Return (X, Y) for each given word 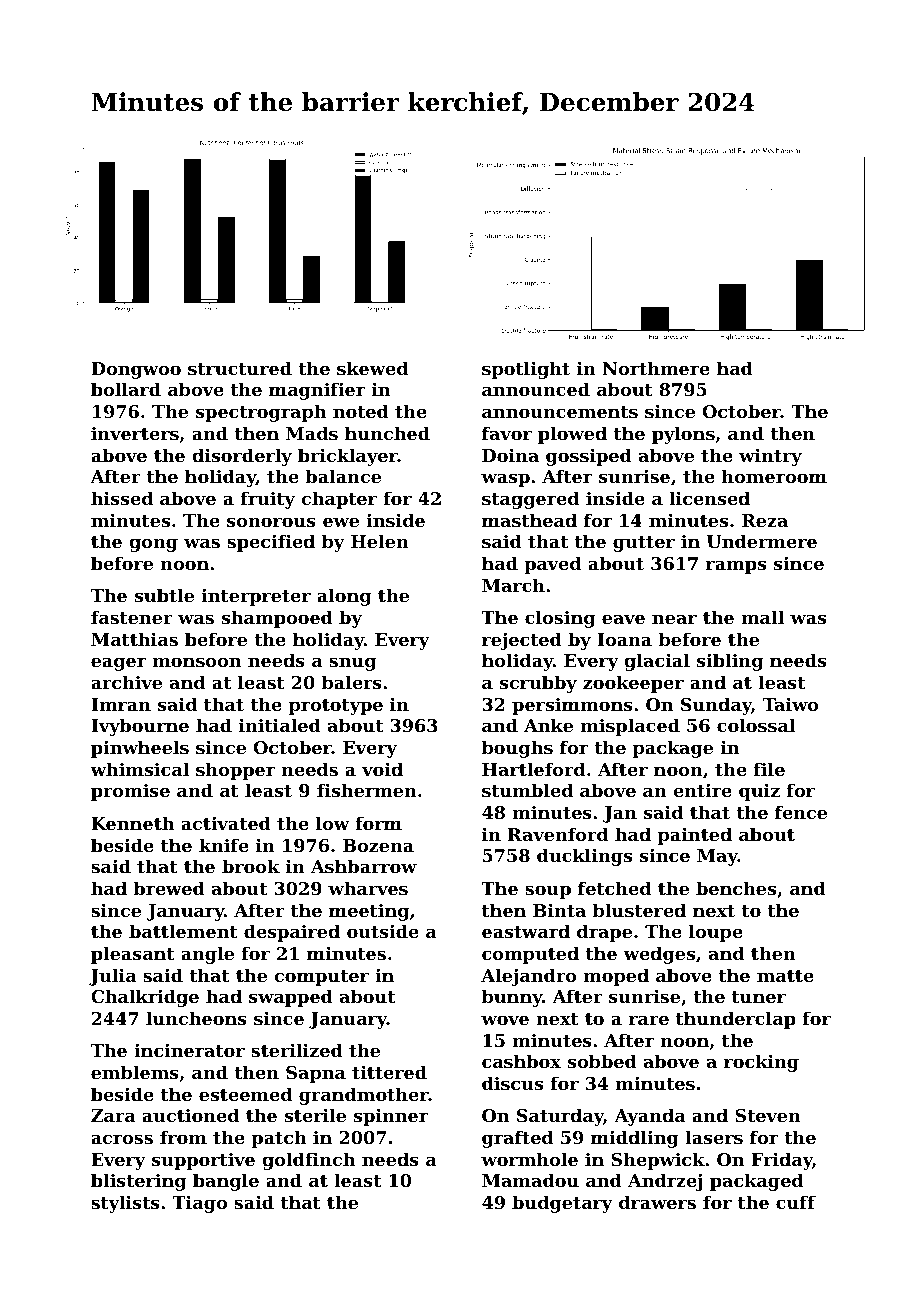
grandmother (364, 1096)
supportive (203, 1161)
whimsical (139, 769)
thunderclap (736, 1020)
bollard (126, 389)
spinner (391, 1117)
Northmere (656, 368)
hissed (122, 498)
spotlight (526, 370)
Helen (380, 541)
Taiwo (791, 704)
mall (762, 617)
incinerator (189, 1050)
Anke (548, 725)
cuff (796, 1202)
